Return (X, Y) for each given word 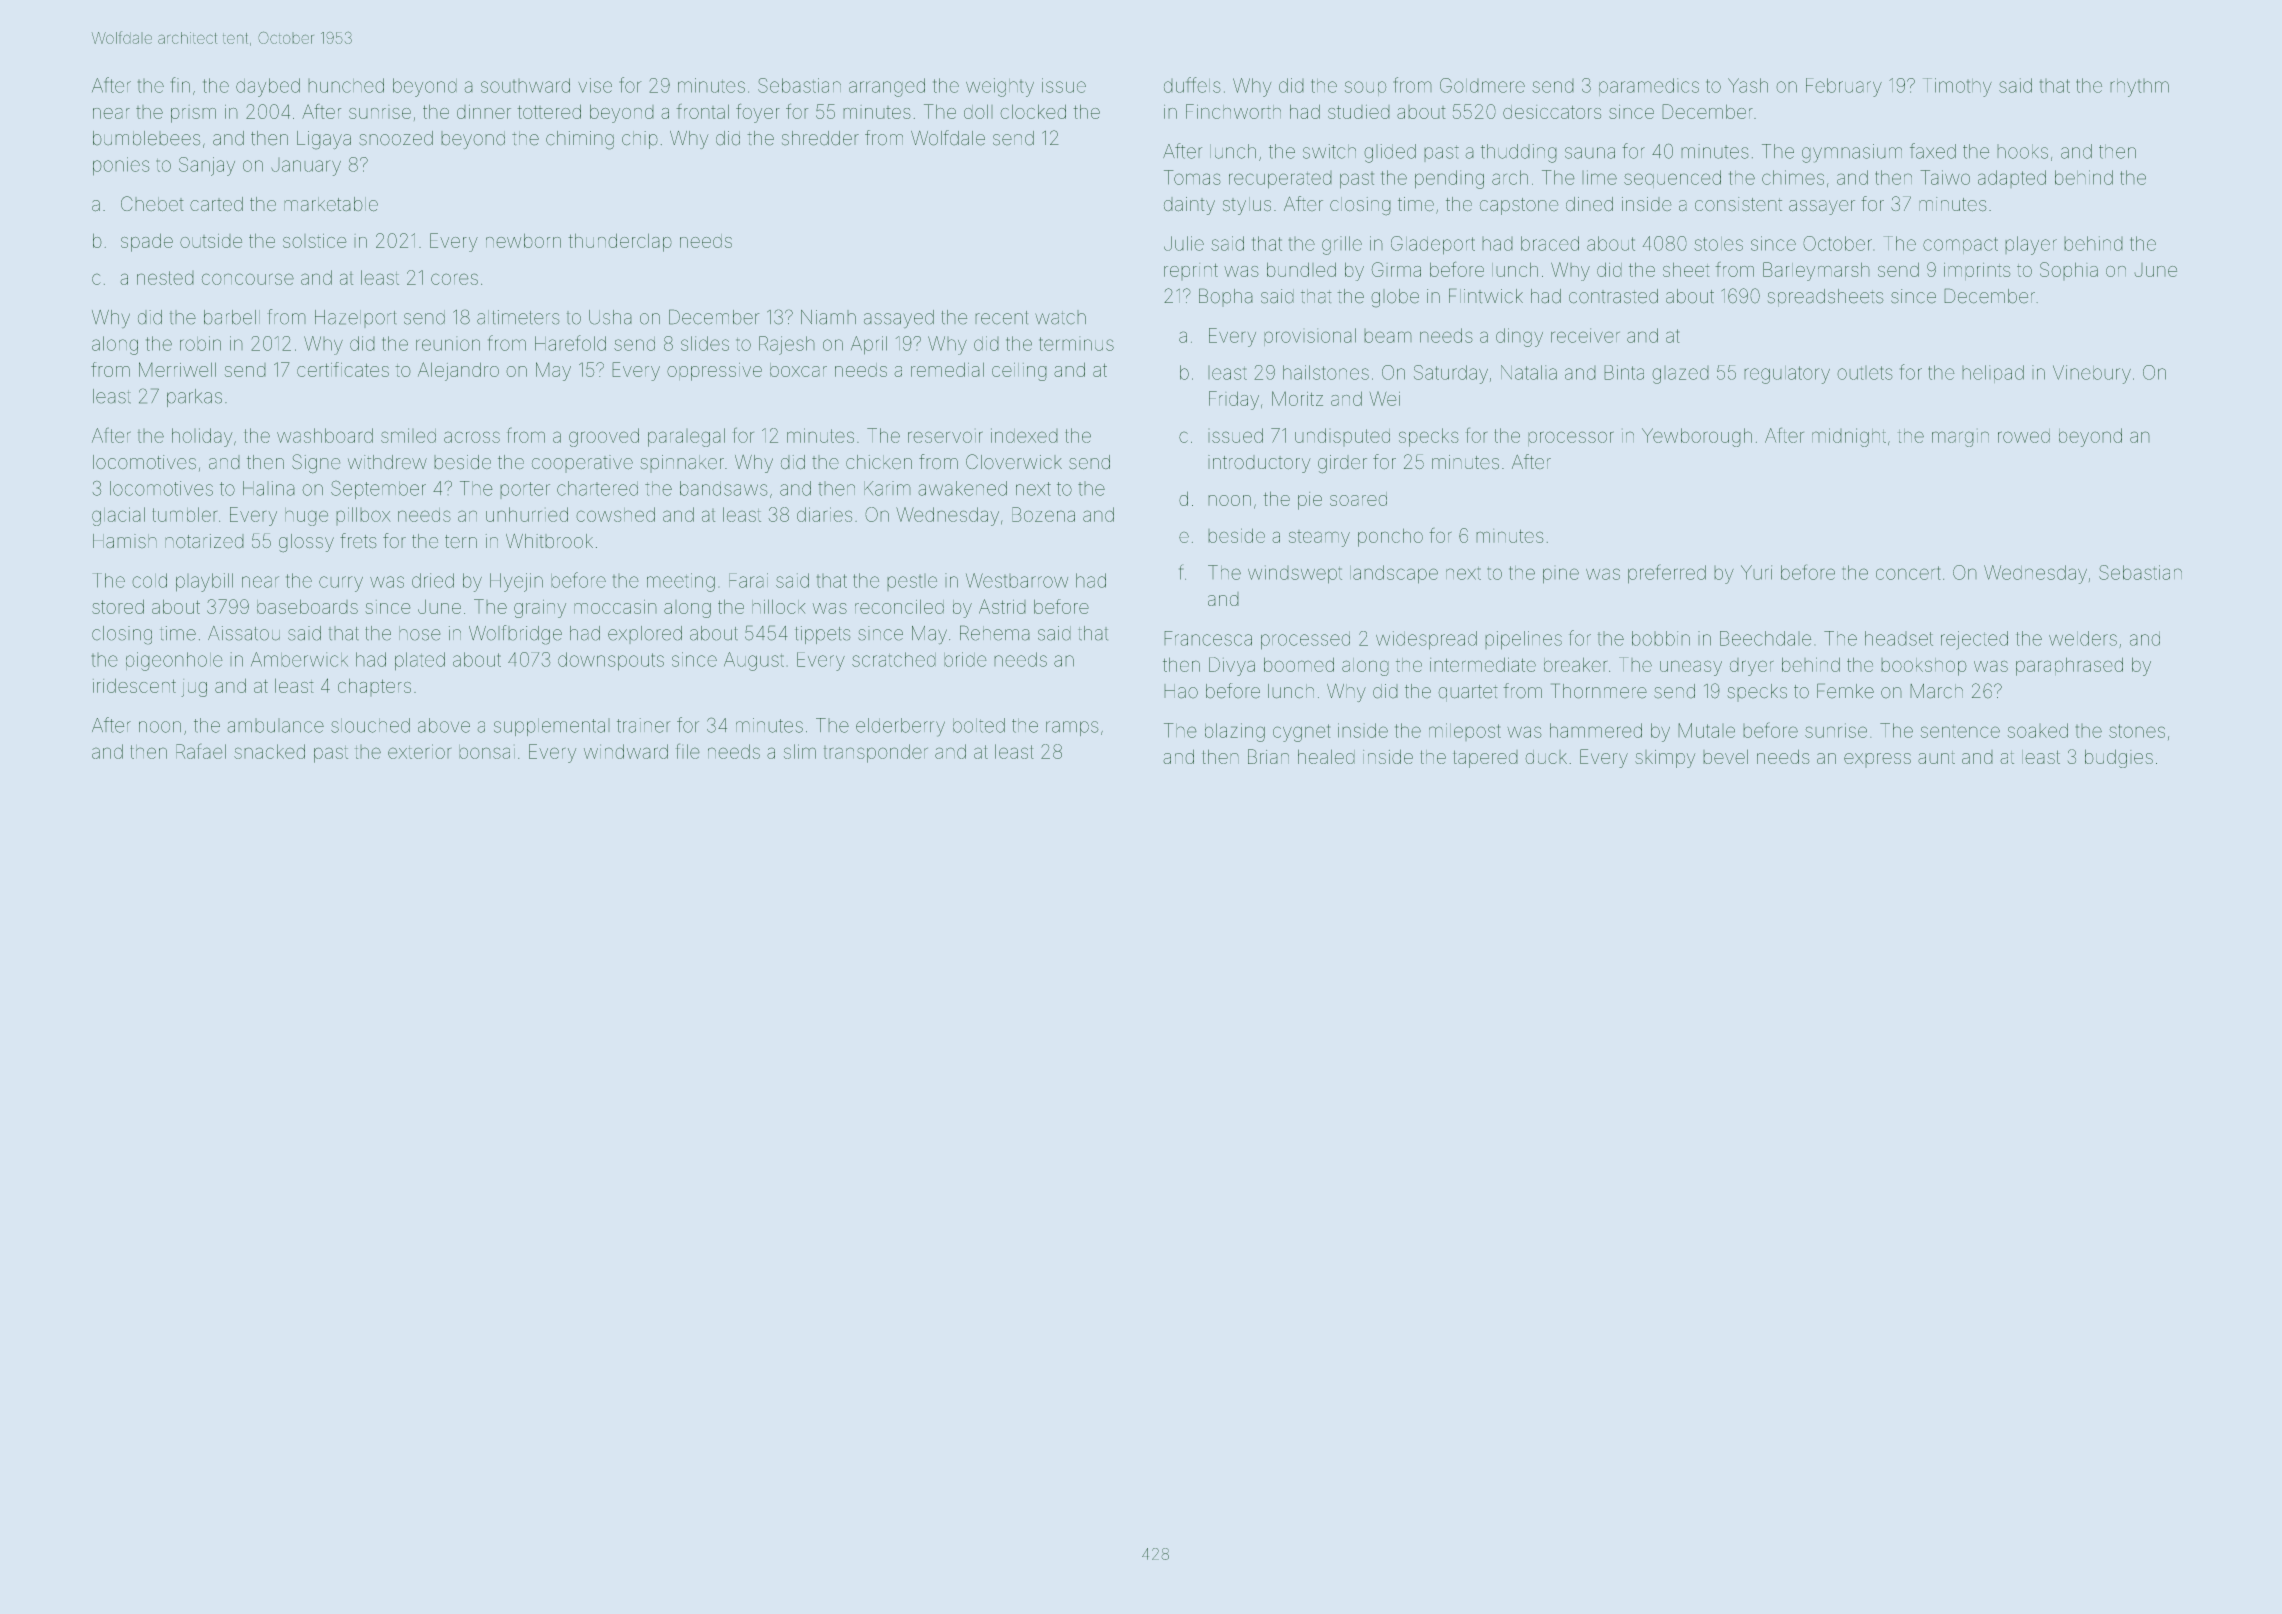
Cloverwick (1014, 461)
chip (639, 140)
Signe (316, 463)
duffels (1192, 85)
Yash (1748, 85)
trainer (643, 725)
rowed (2024, 437)
